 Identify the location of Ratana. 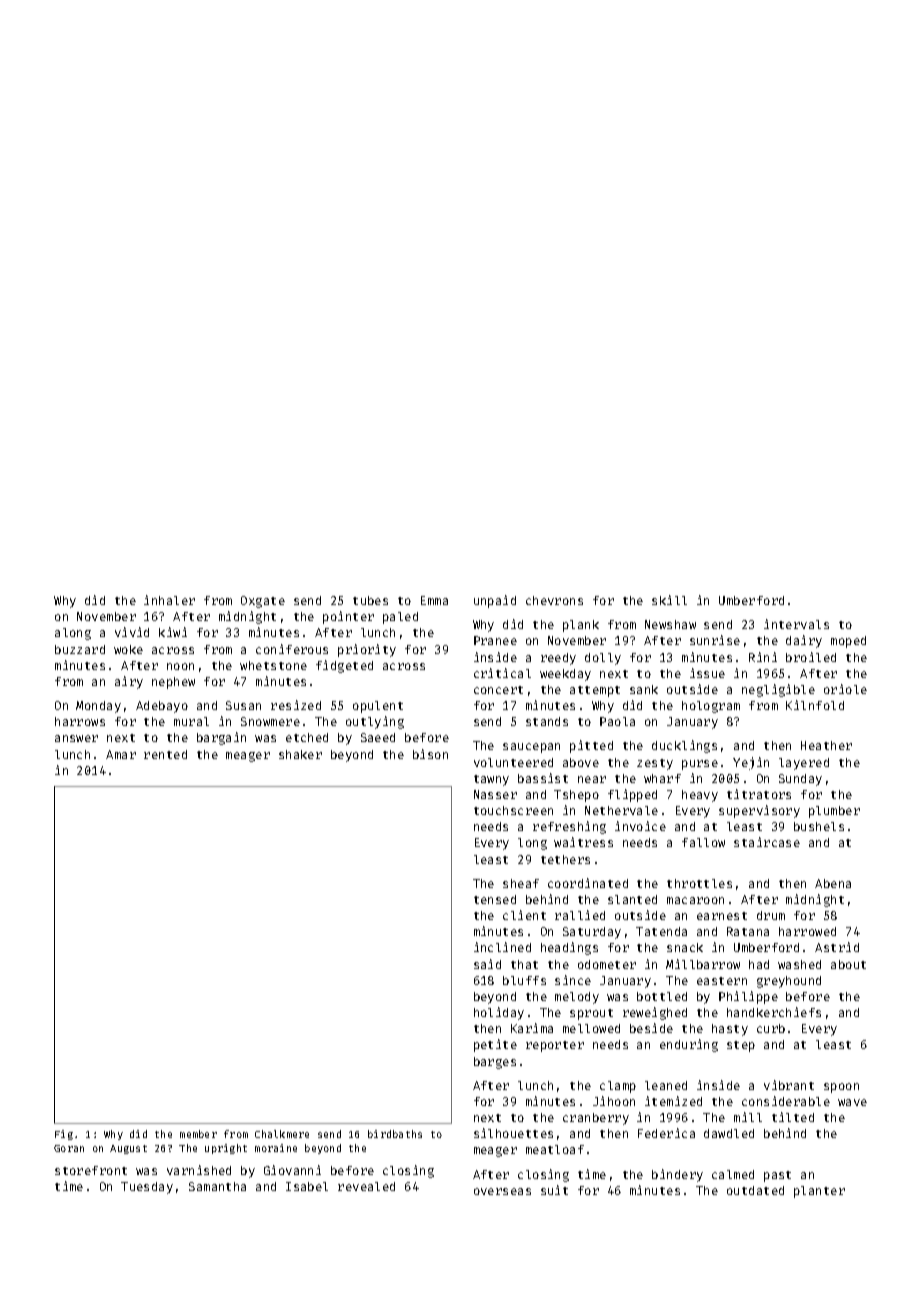
(748, 931).
